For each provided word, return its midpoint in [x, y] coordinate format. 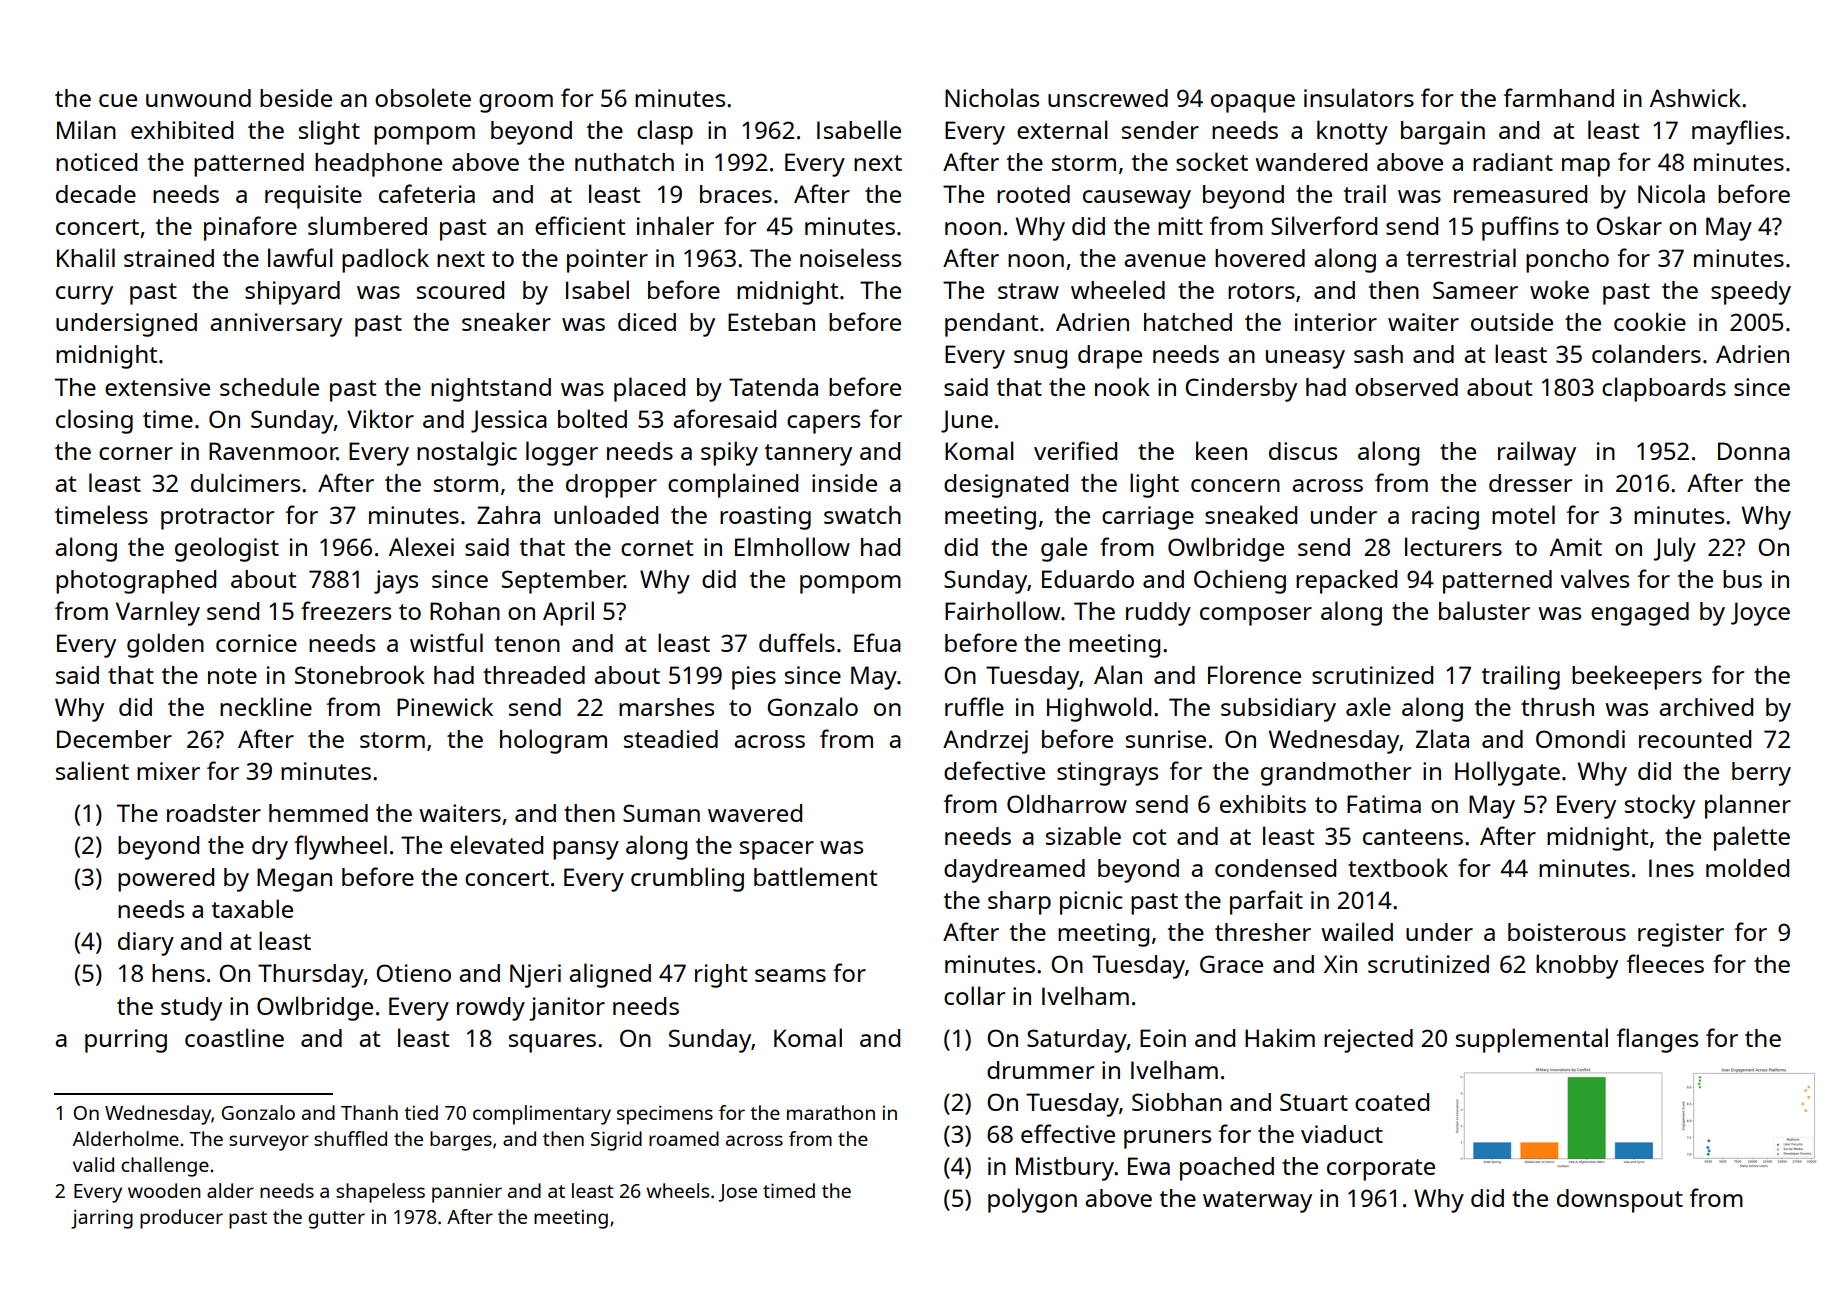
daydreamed [1014, 871]
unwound [198, 98]
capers [823, 424]
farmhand [1558, 97]
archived [1706, 707]
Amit [1576, 547]
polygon [1032, 1200]
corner [136, 453]
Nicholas [992, 97]
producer [181, 1219]
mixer [168, 771]
